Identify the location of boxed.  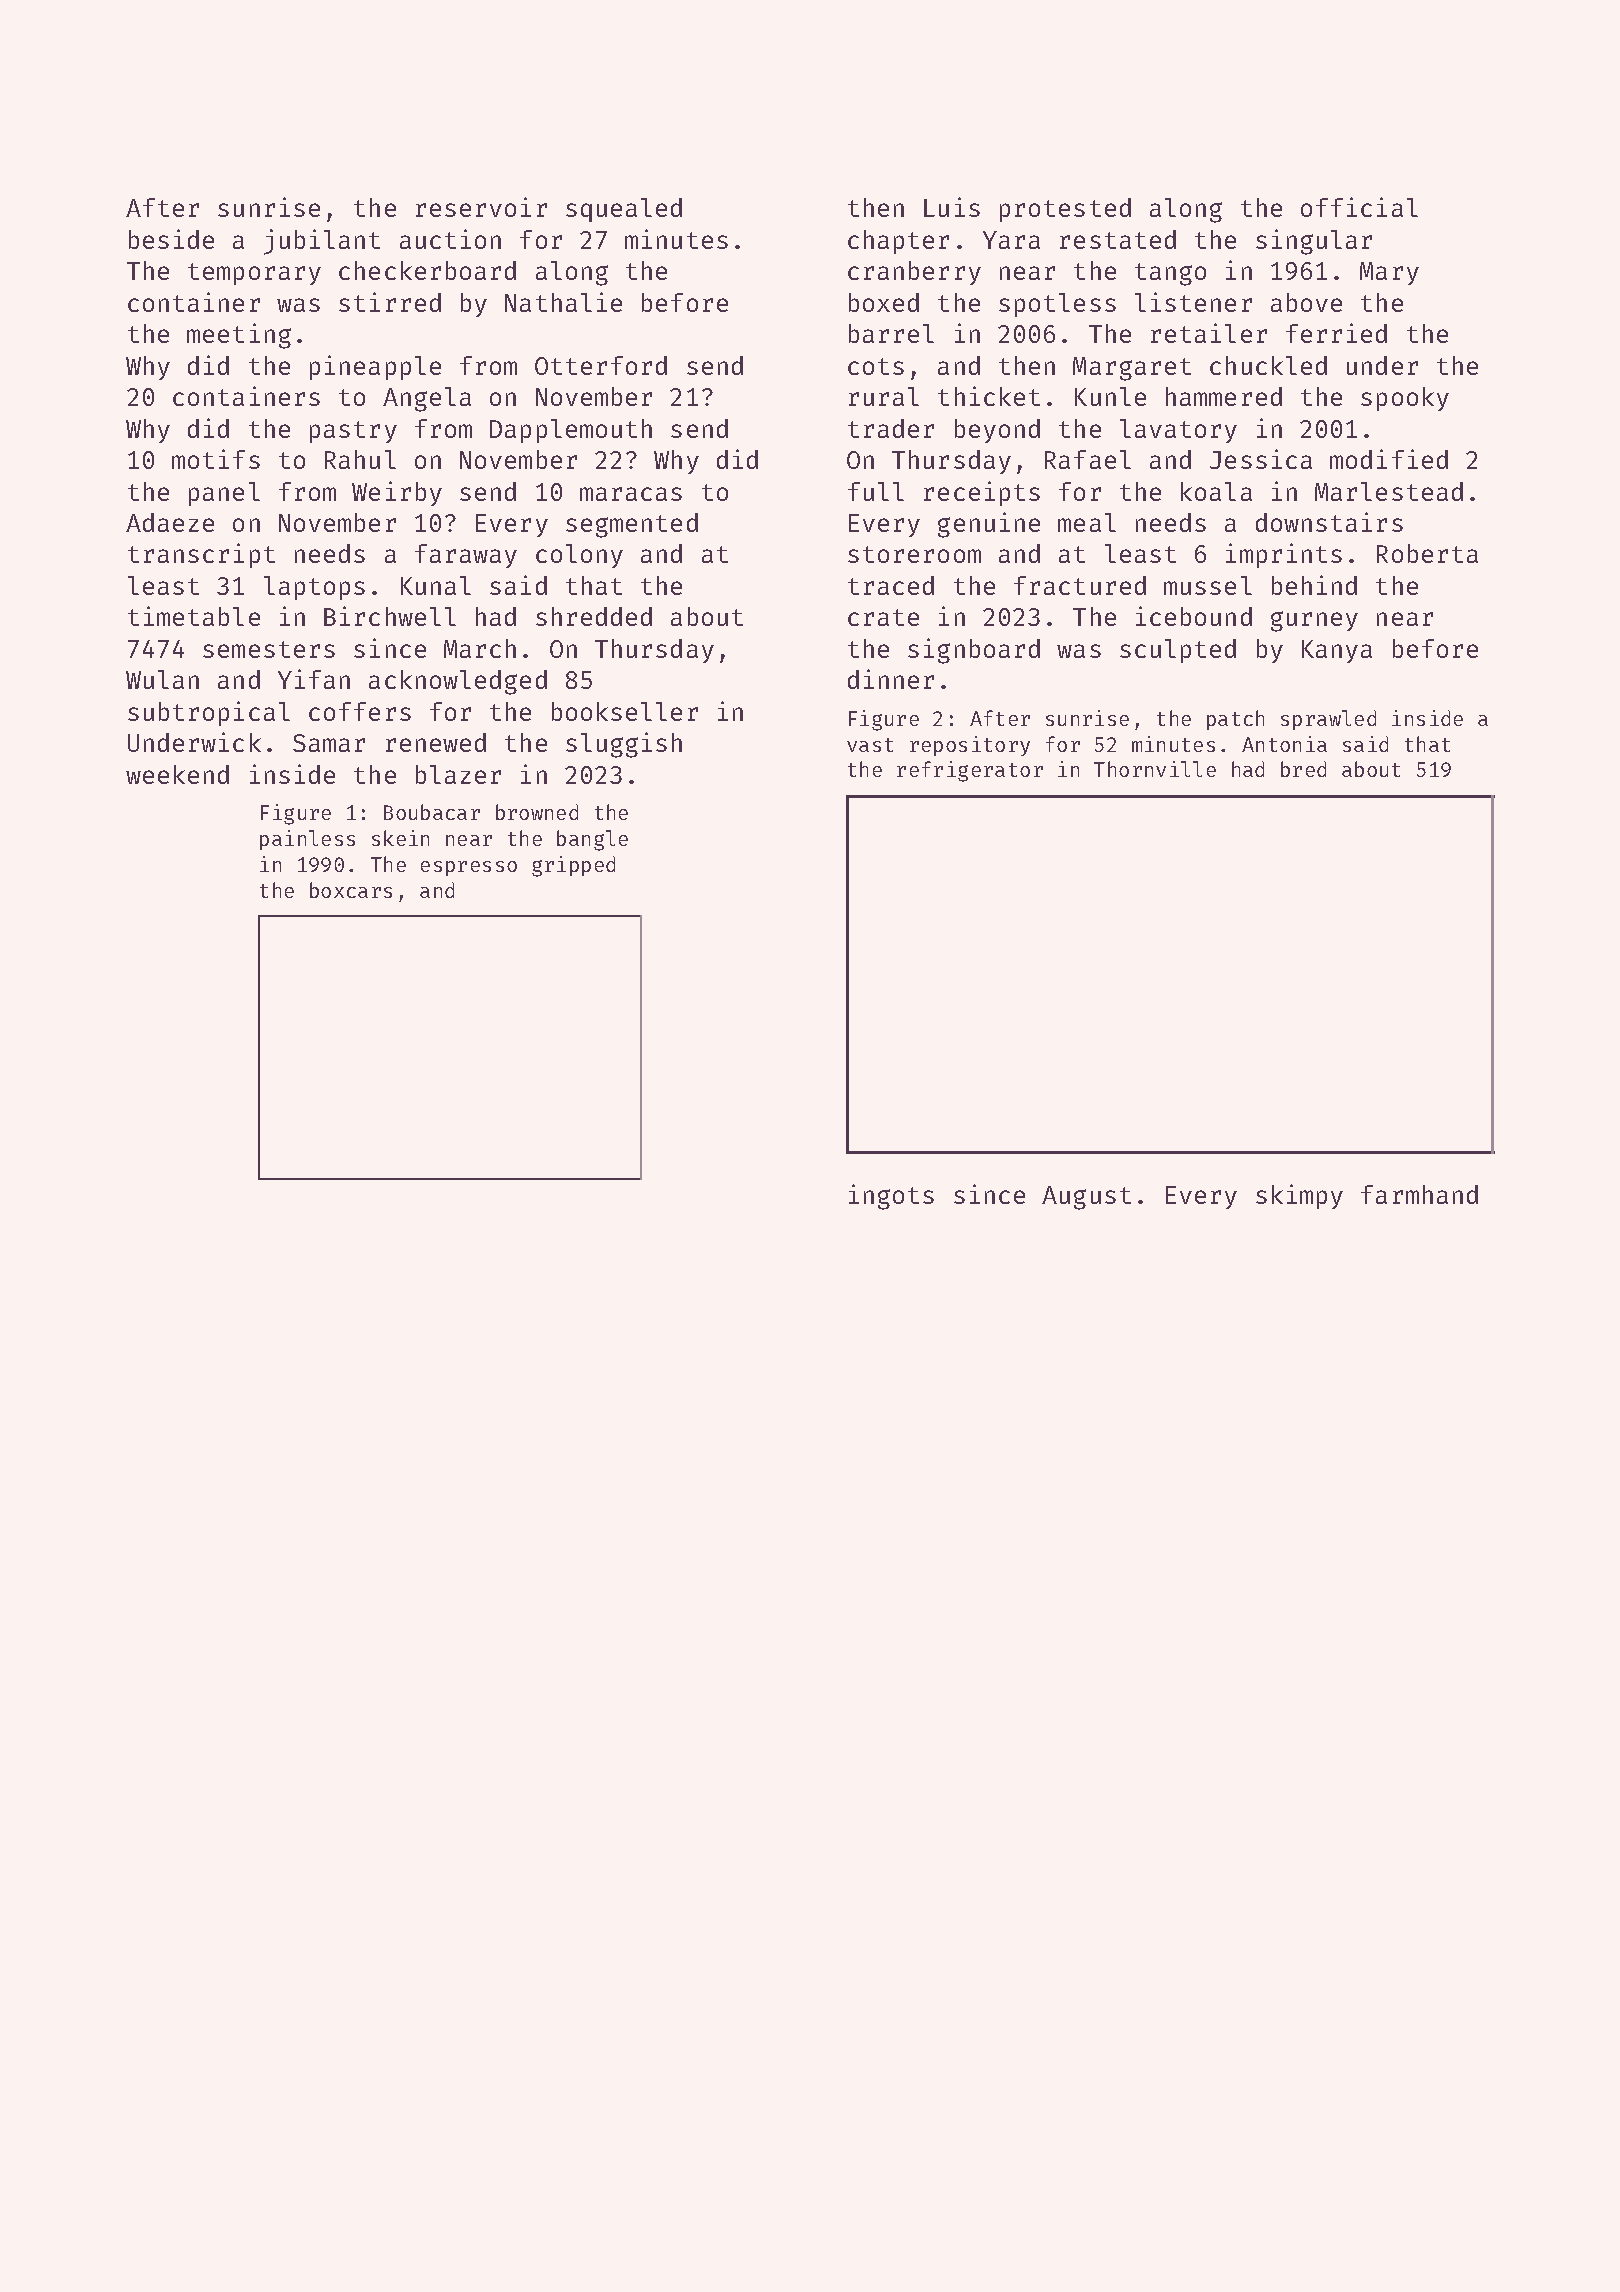
(884, 302).
